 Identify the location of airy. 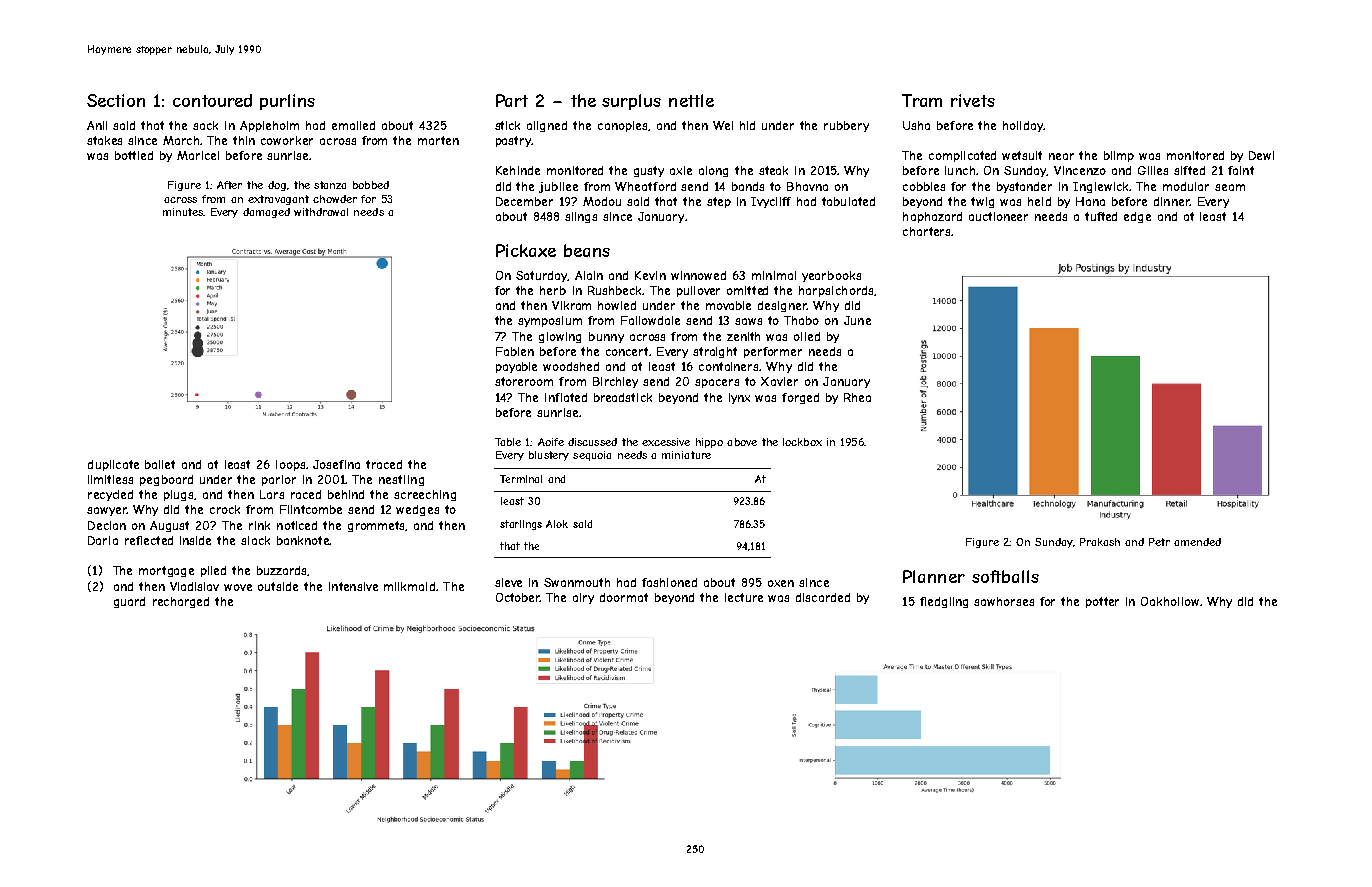
(583, 598).
